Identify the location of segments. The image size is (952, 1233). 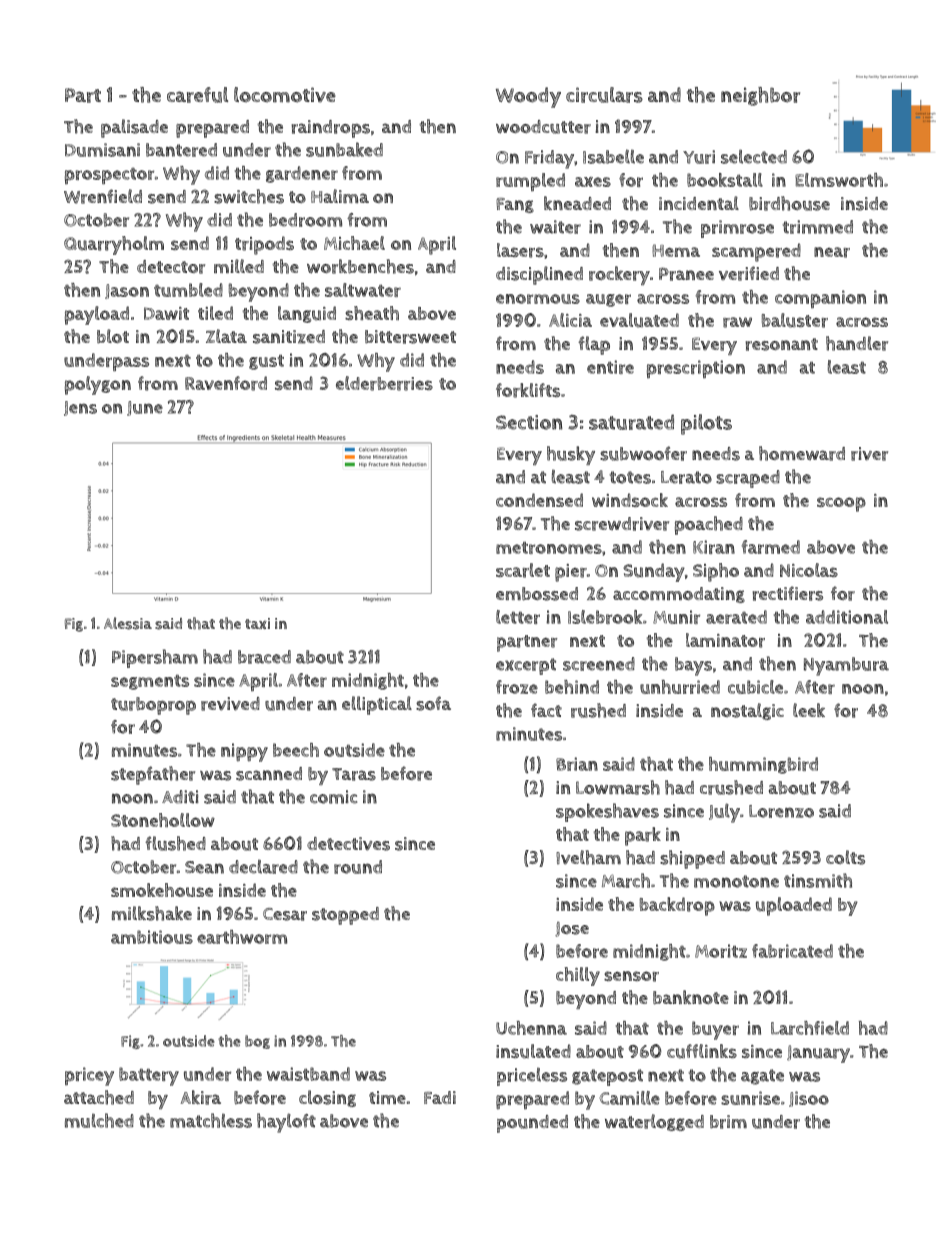
(150, 682).
